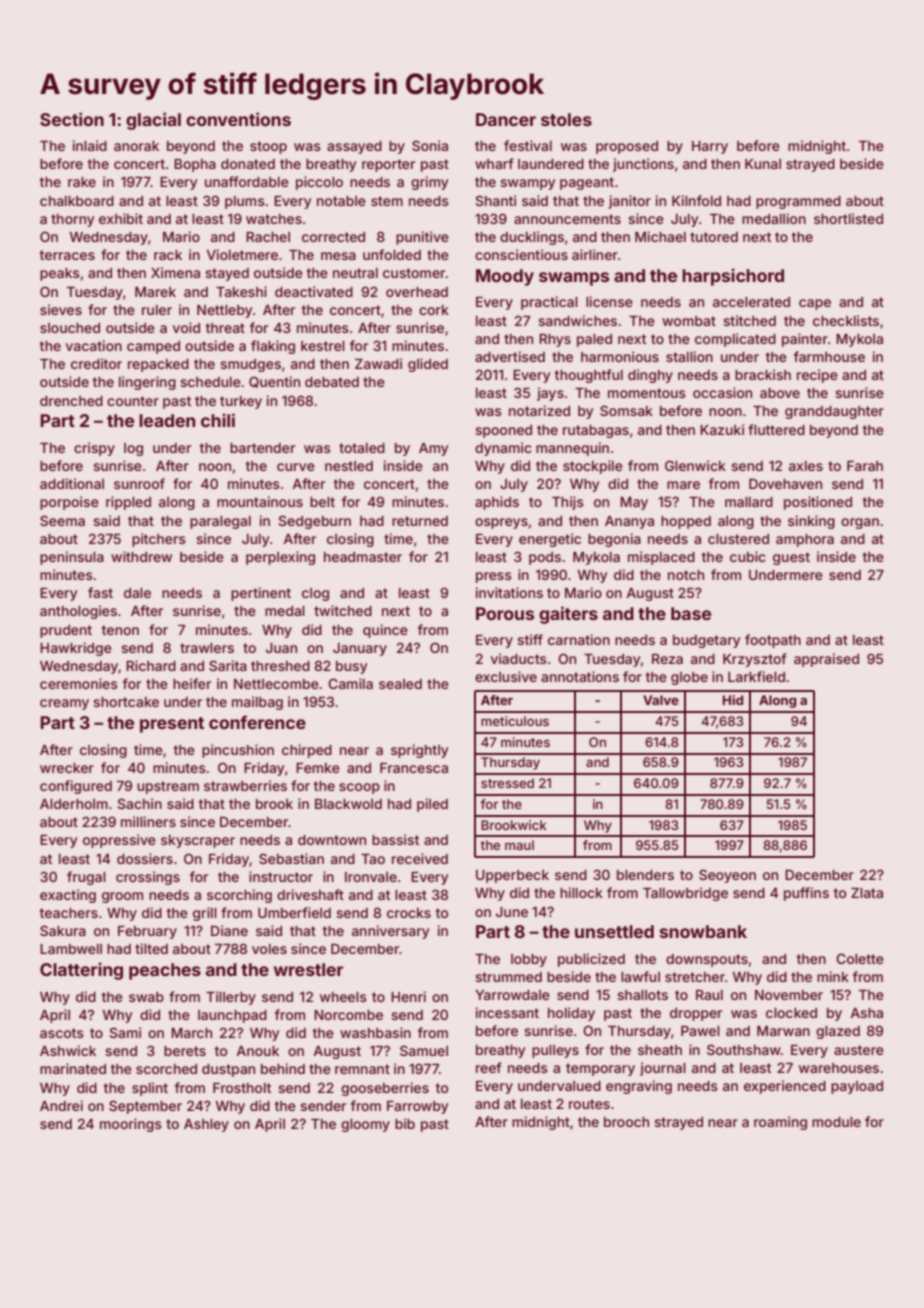  What do you see at coordinates (722, 429) in the image?
I see `Kazuki` at bounding box center [722, 429].
